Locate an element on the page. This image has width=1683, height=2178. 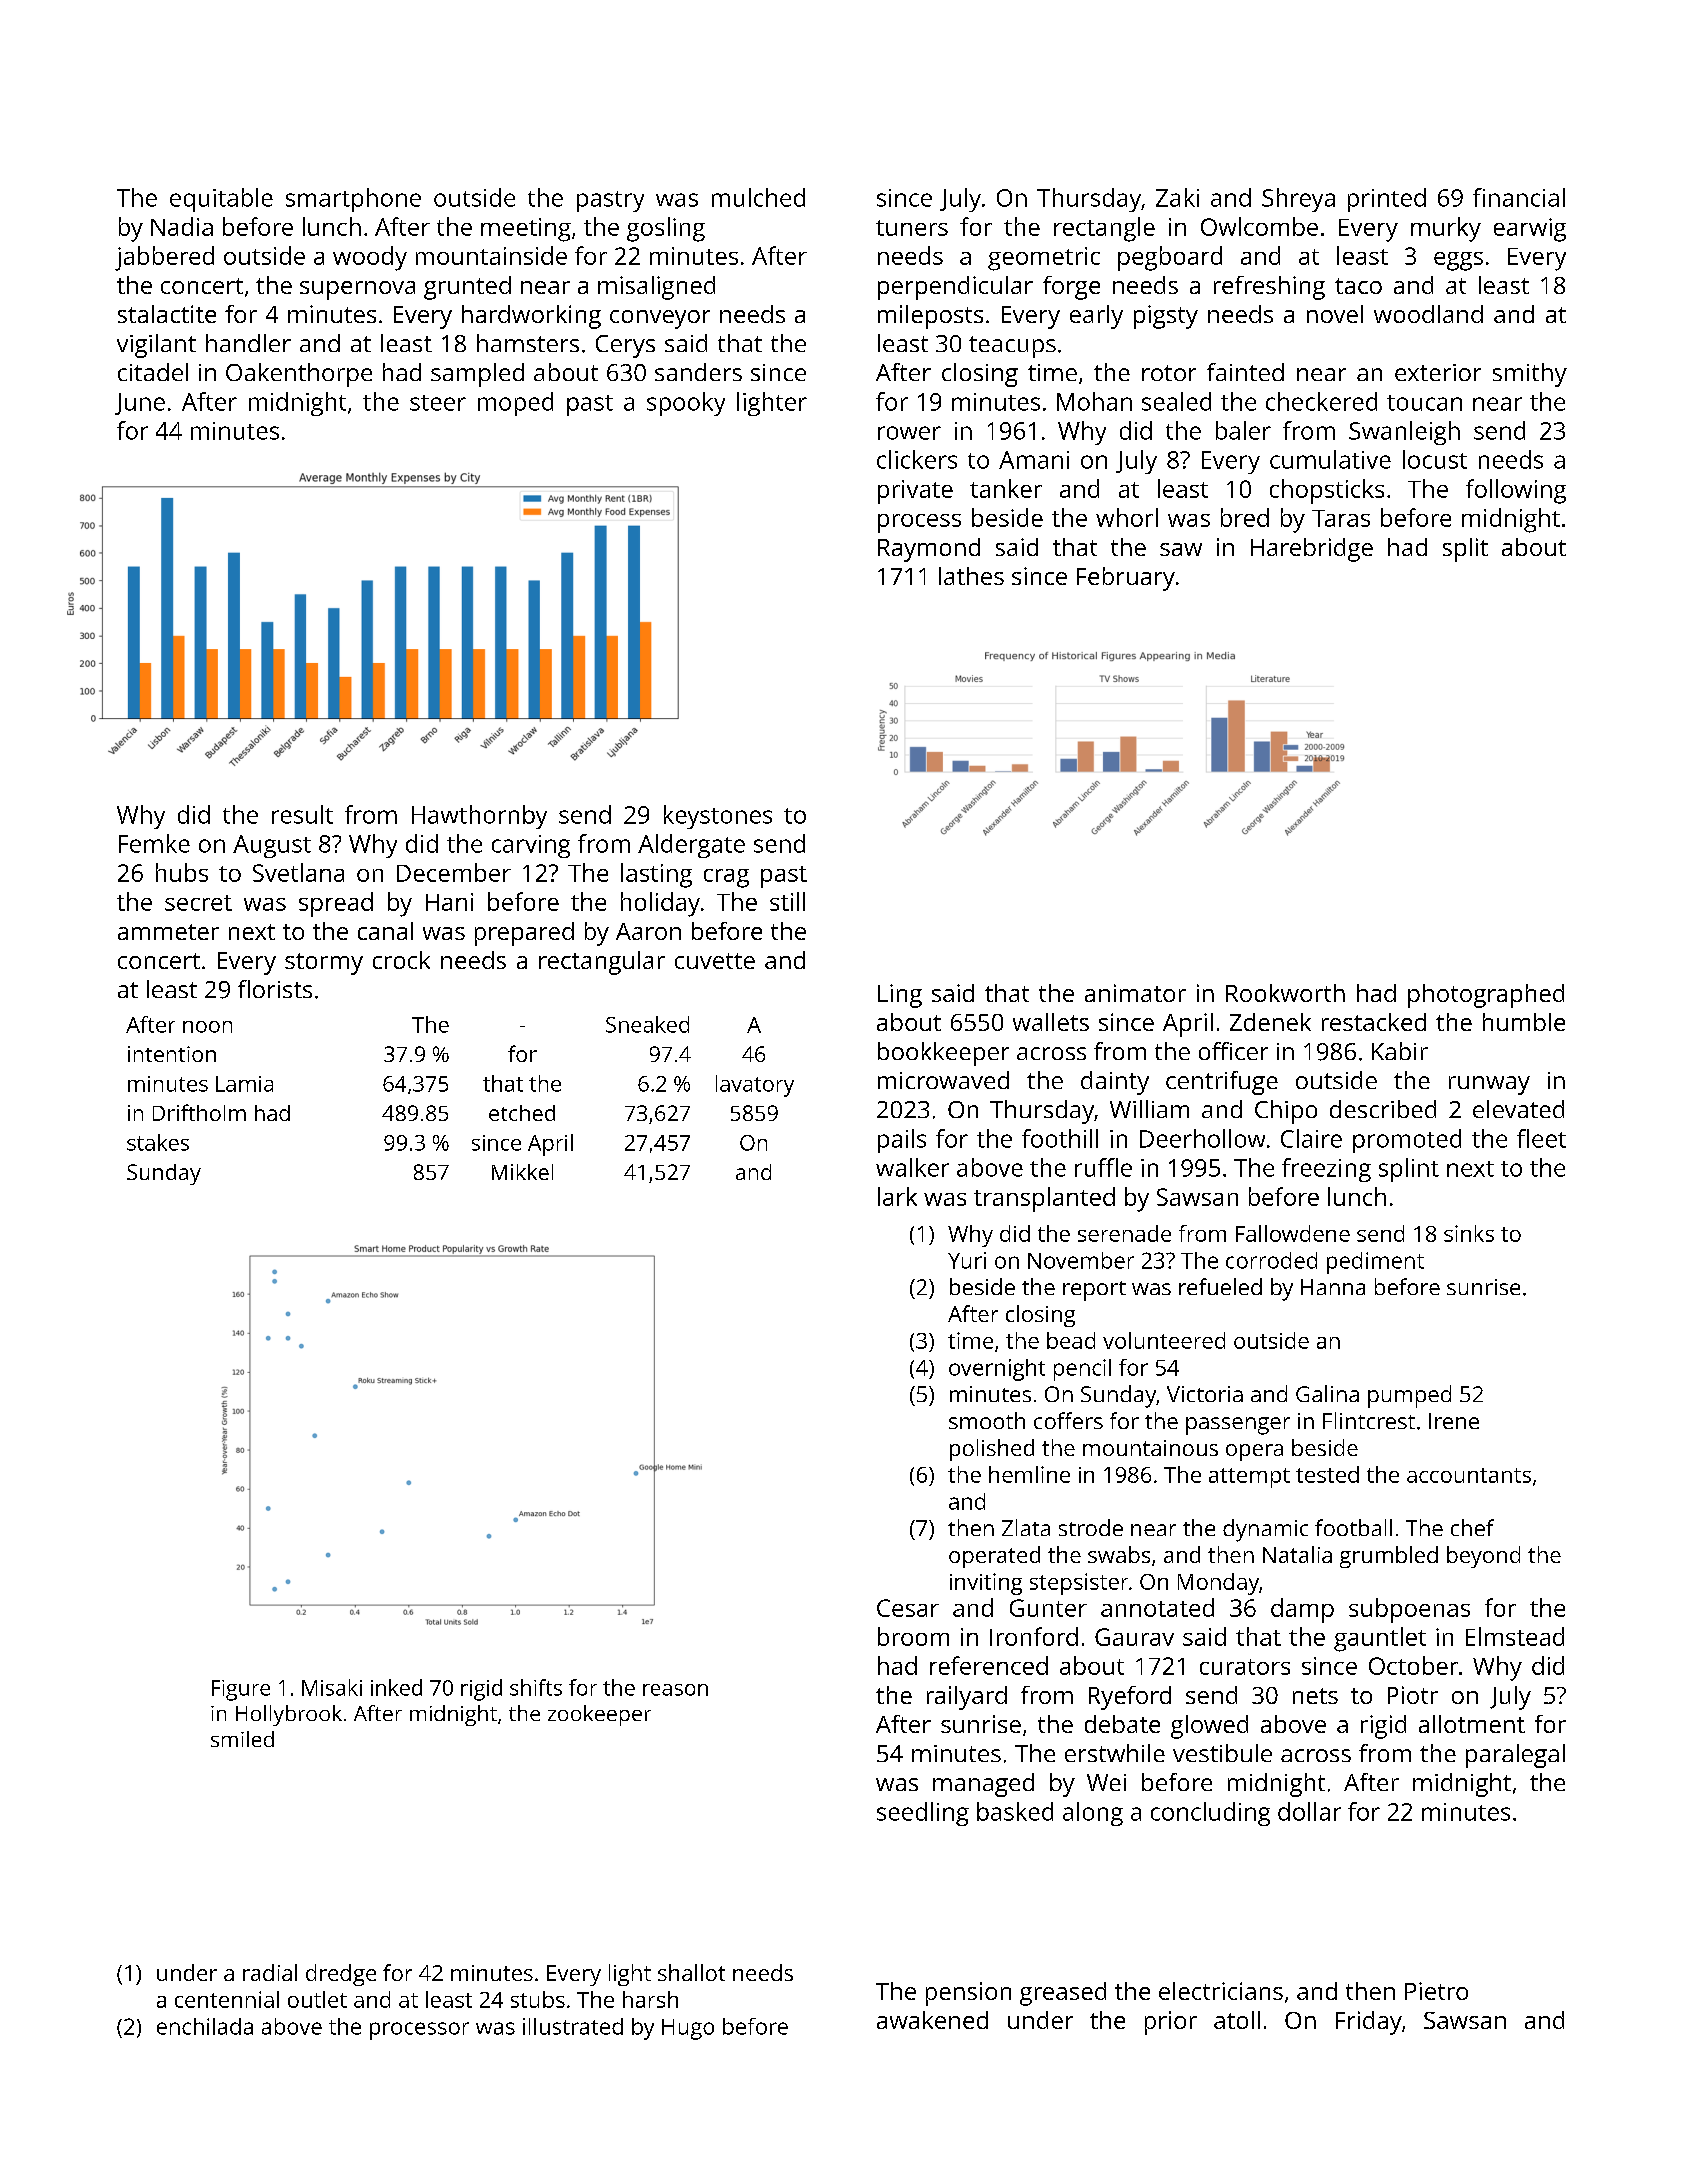
enchilada is located at coordinates (205, 2026).
